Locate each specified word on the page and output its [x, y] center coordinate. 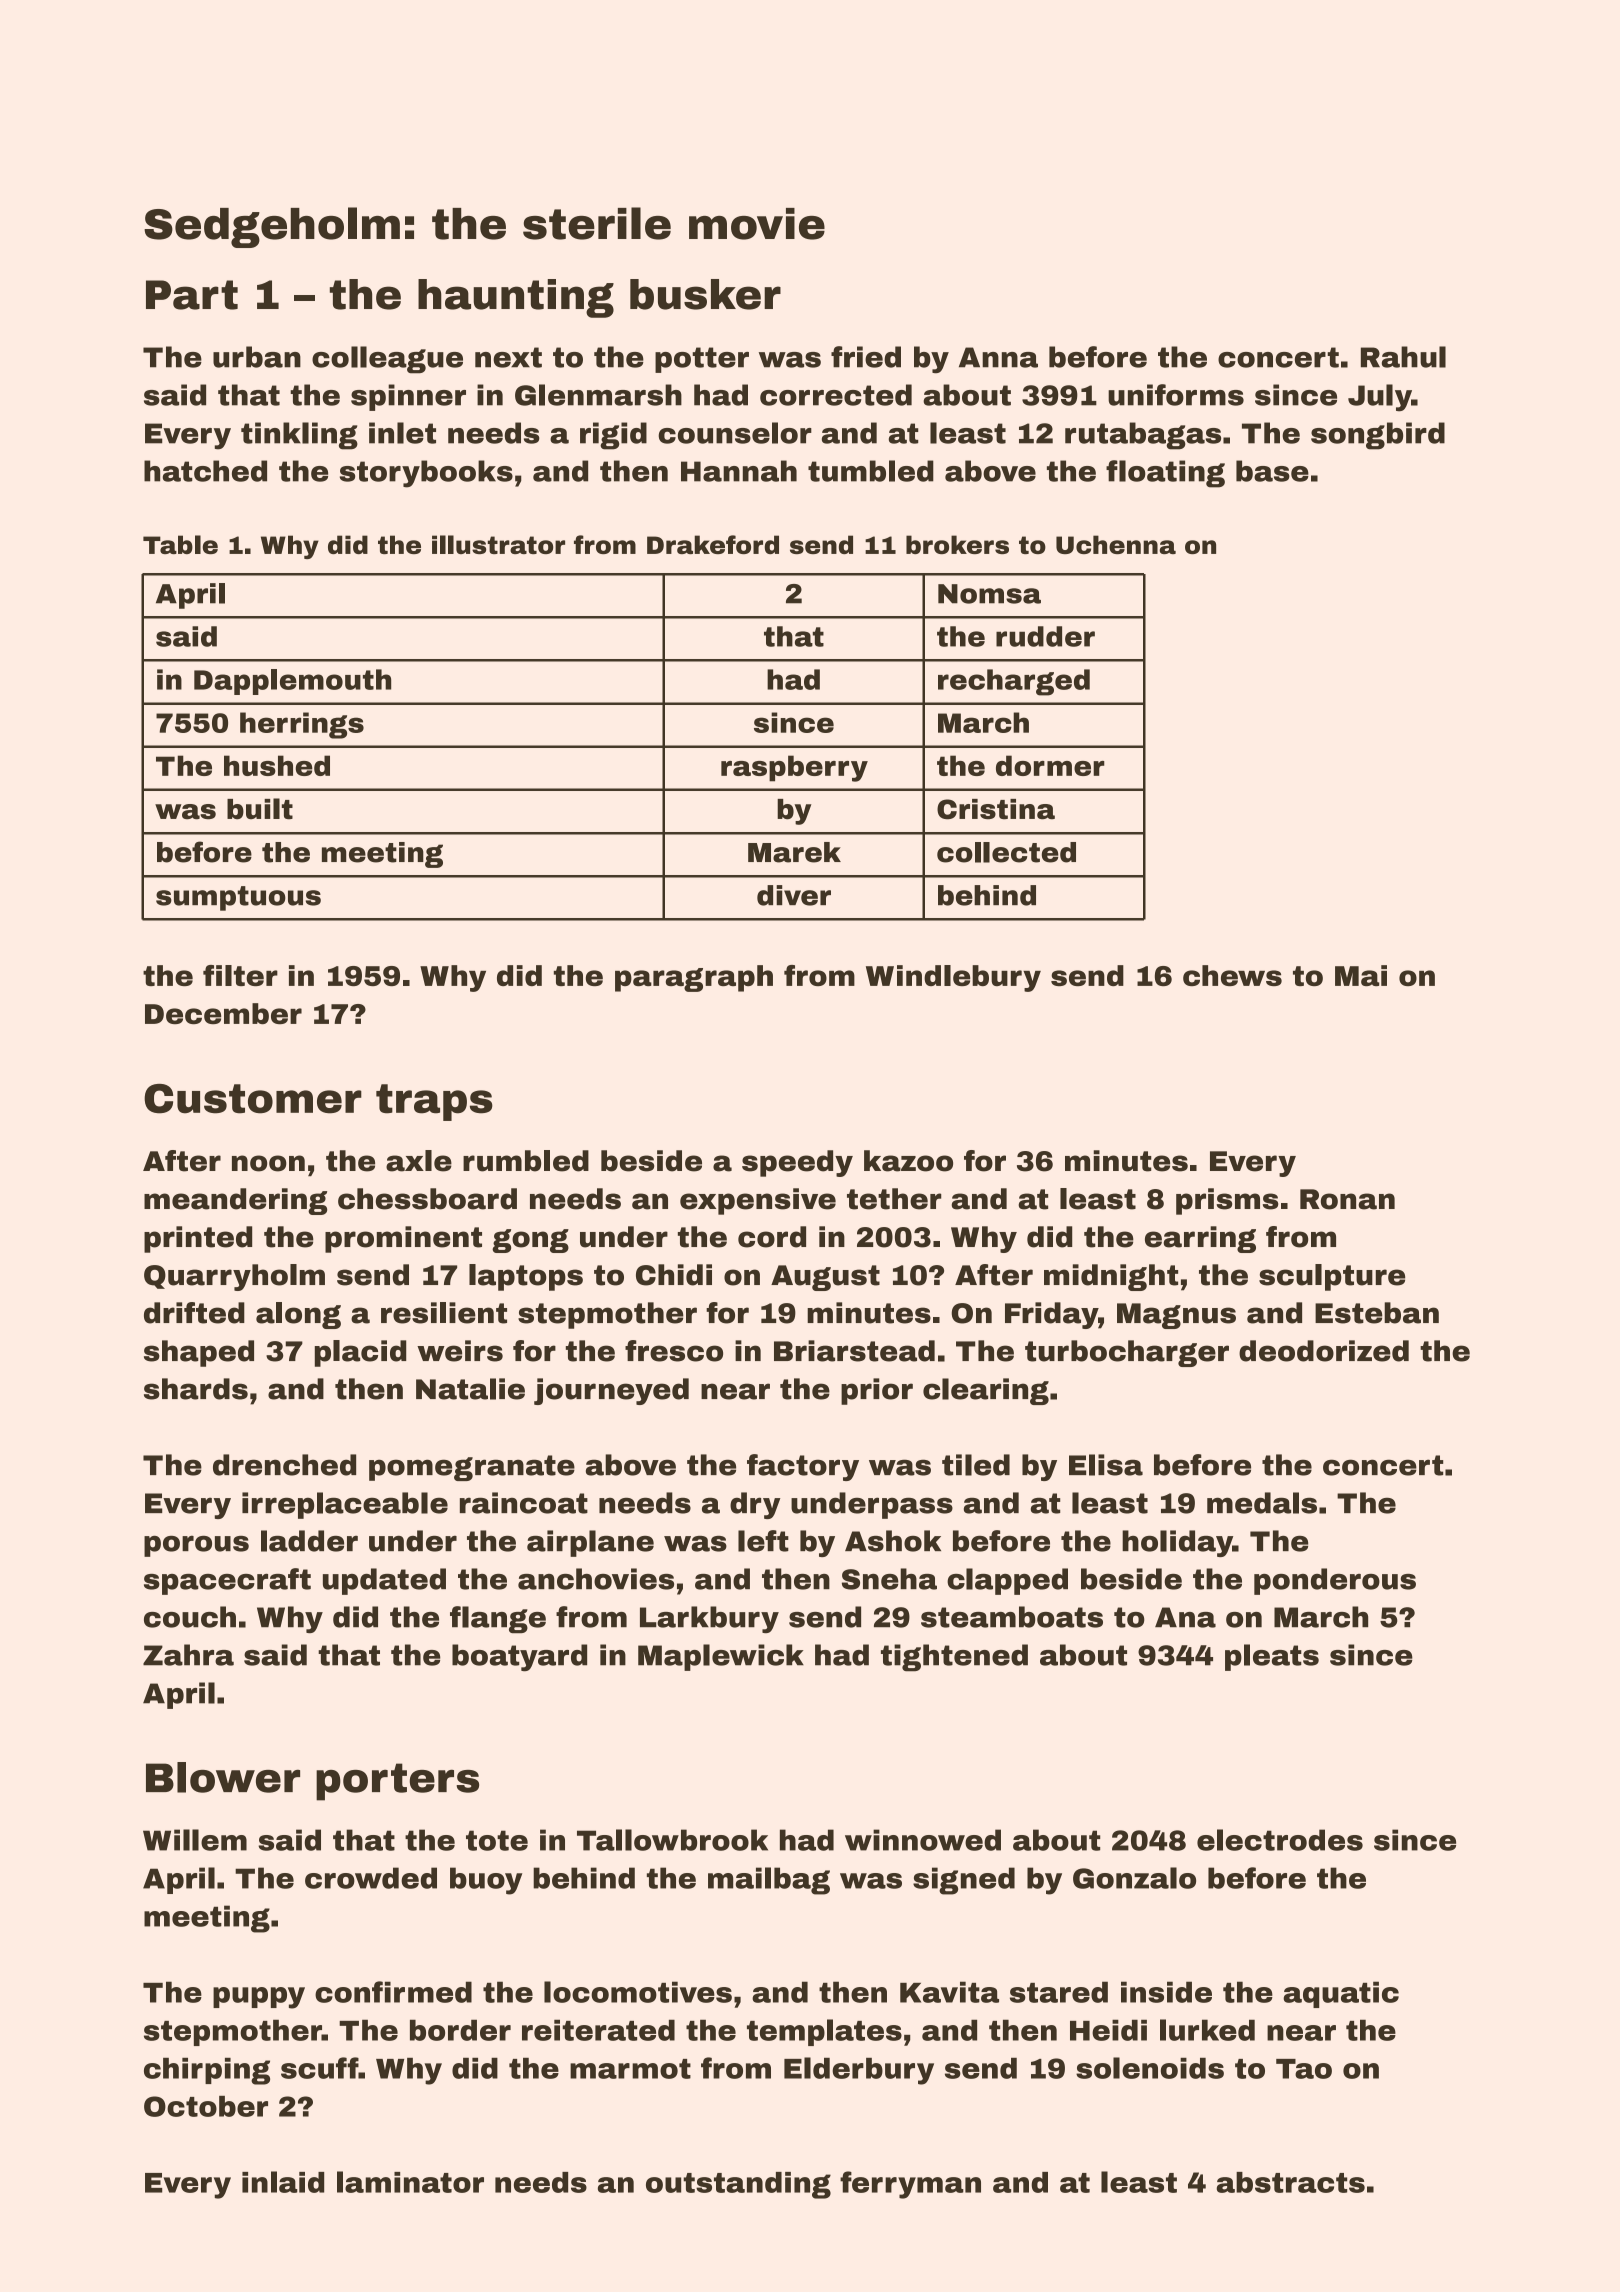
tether [894, 1199]
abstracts [1291, 2182]
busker [705, 294]
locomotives [638, 1992]
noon [268, 1163]
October [206, 2106]
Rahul [1403, 357]
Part [192, 295]
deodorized [1324, 1351]
